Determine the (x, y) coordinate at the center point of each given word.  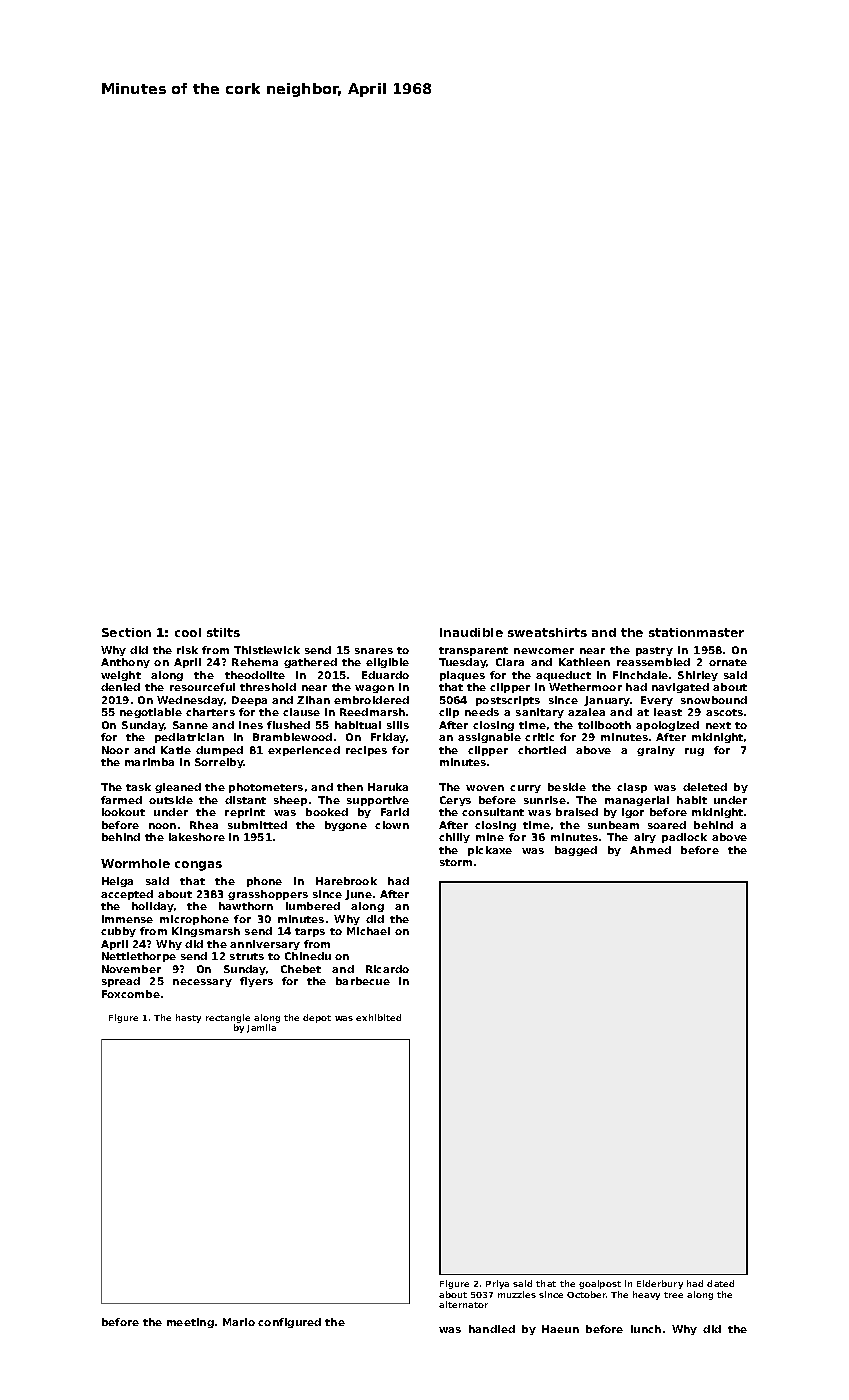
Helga (117, 882)
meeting (190, 1323)
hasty (188, 1018)
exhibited (378, 1017)
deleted (705, 787)
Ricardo (387, 969)
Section (126, 632)
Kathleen (584, 662)
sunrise (545, 800)
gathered (310, 663)
